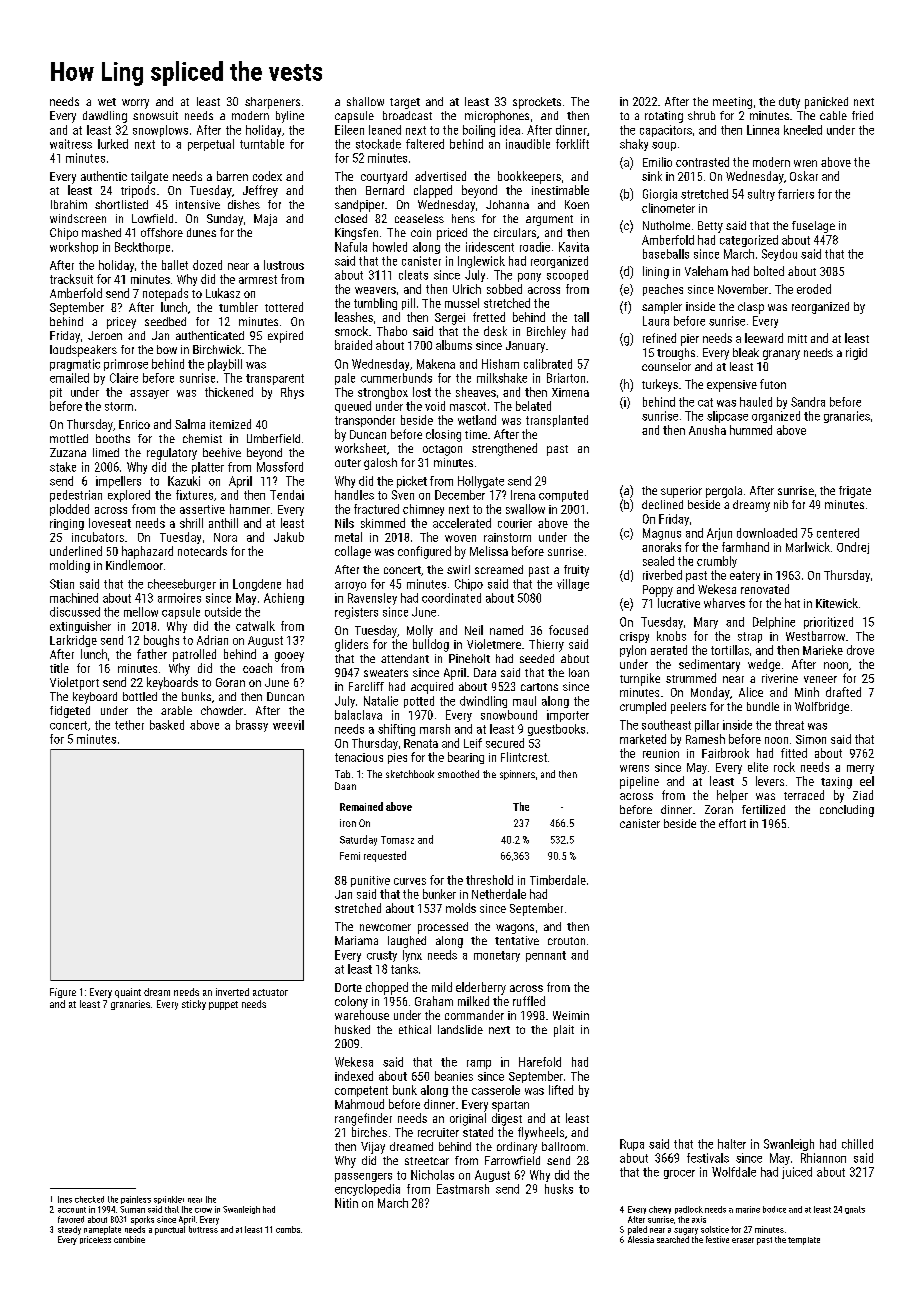 This document has height=1308, width=924. I want to click on seeded, so click(537, 658).
